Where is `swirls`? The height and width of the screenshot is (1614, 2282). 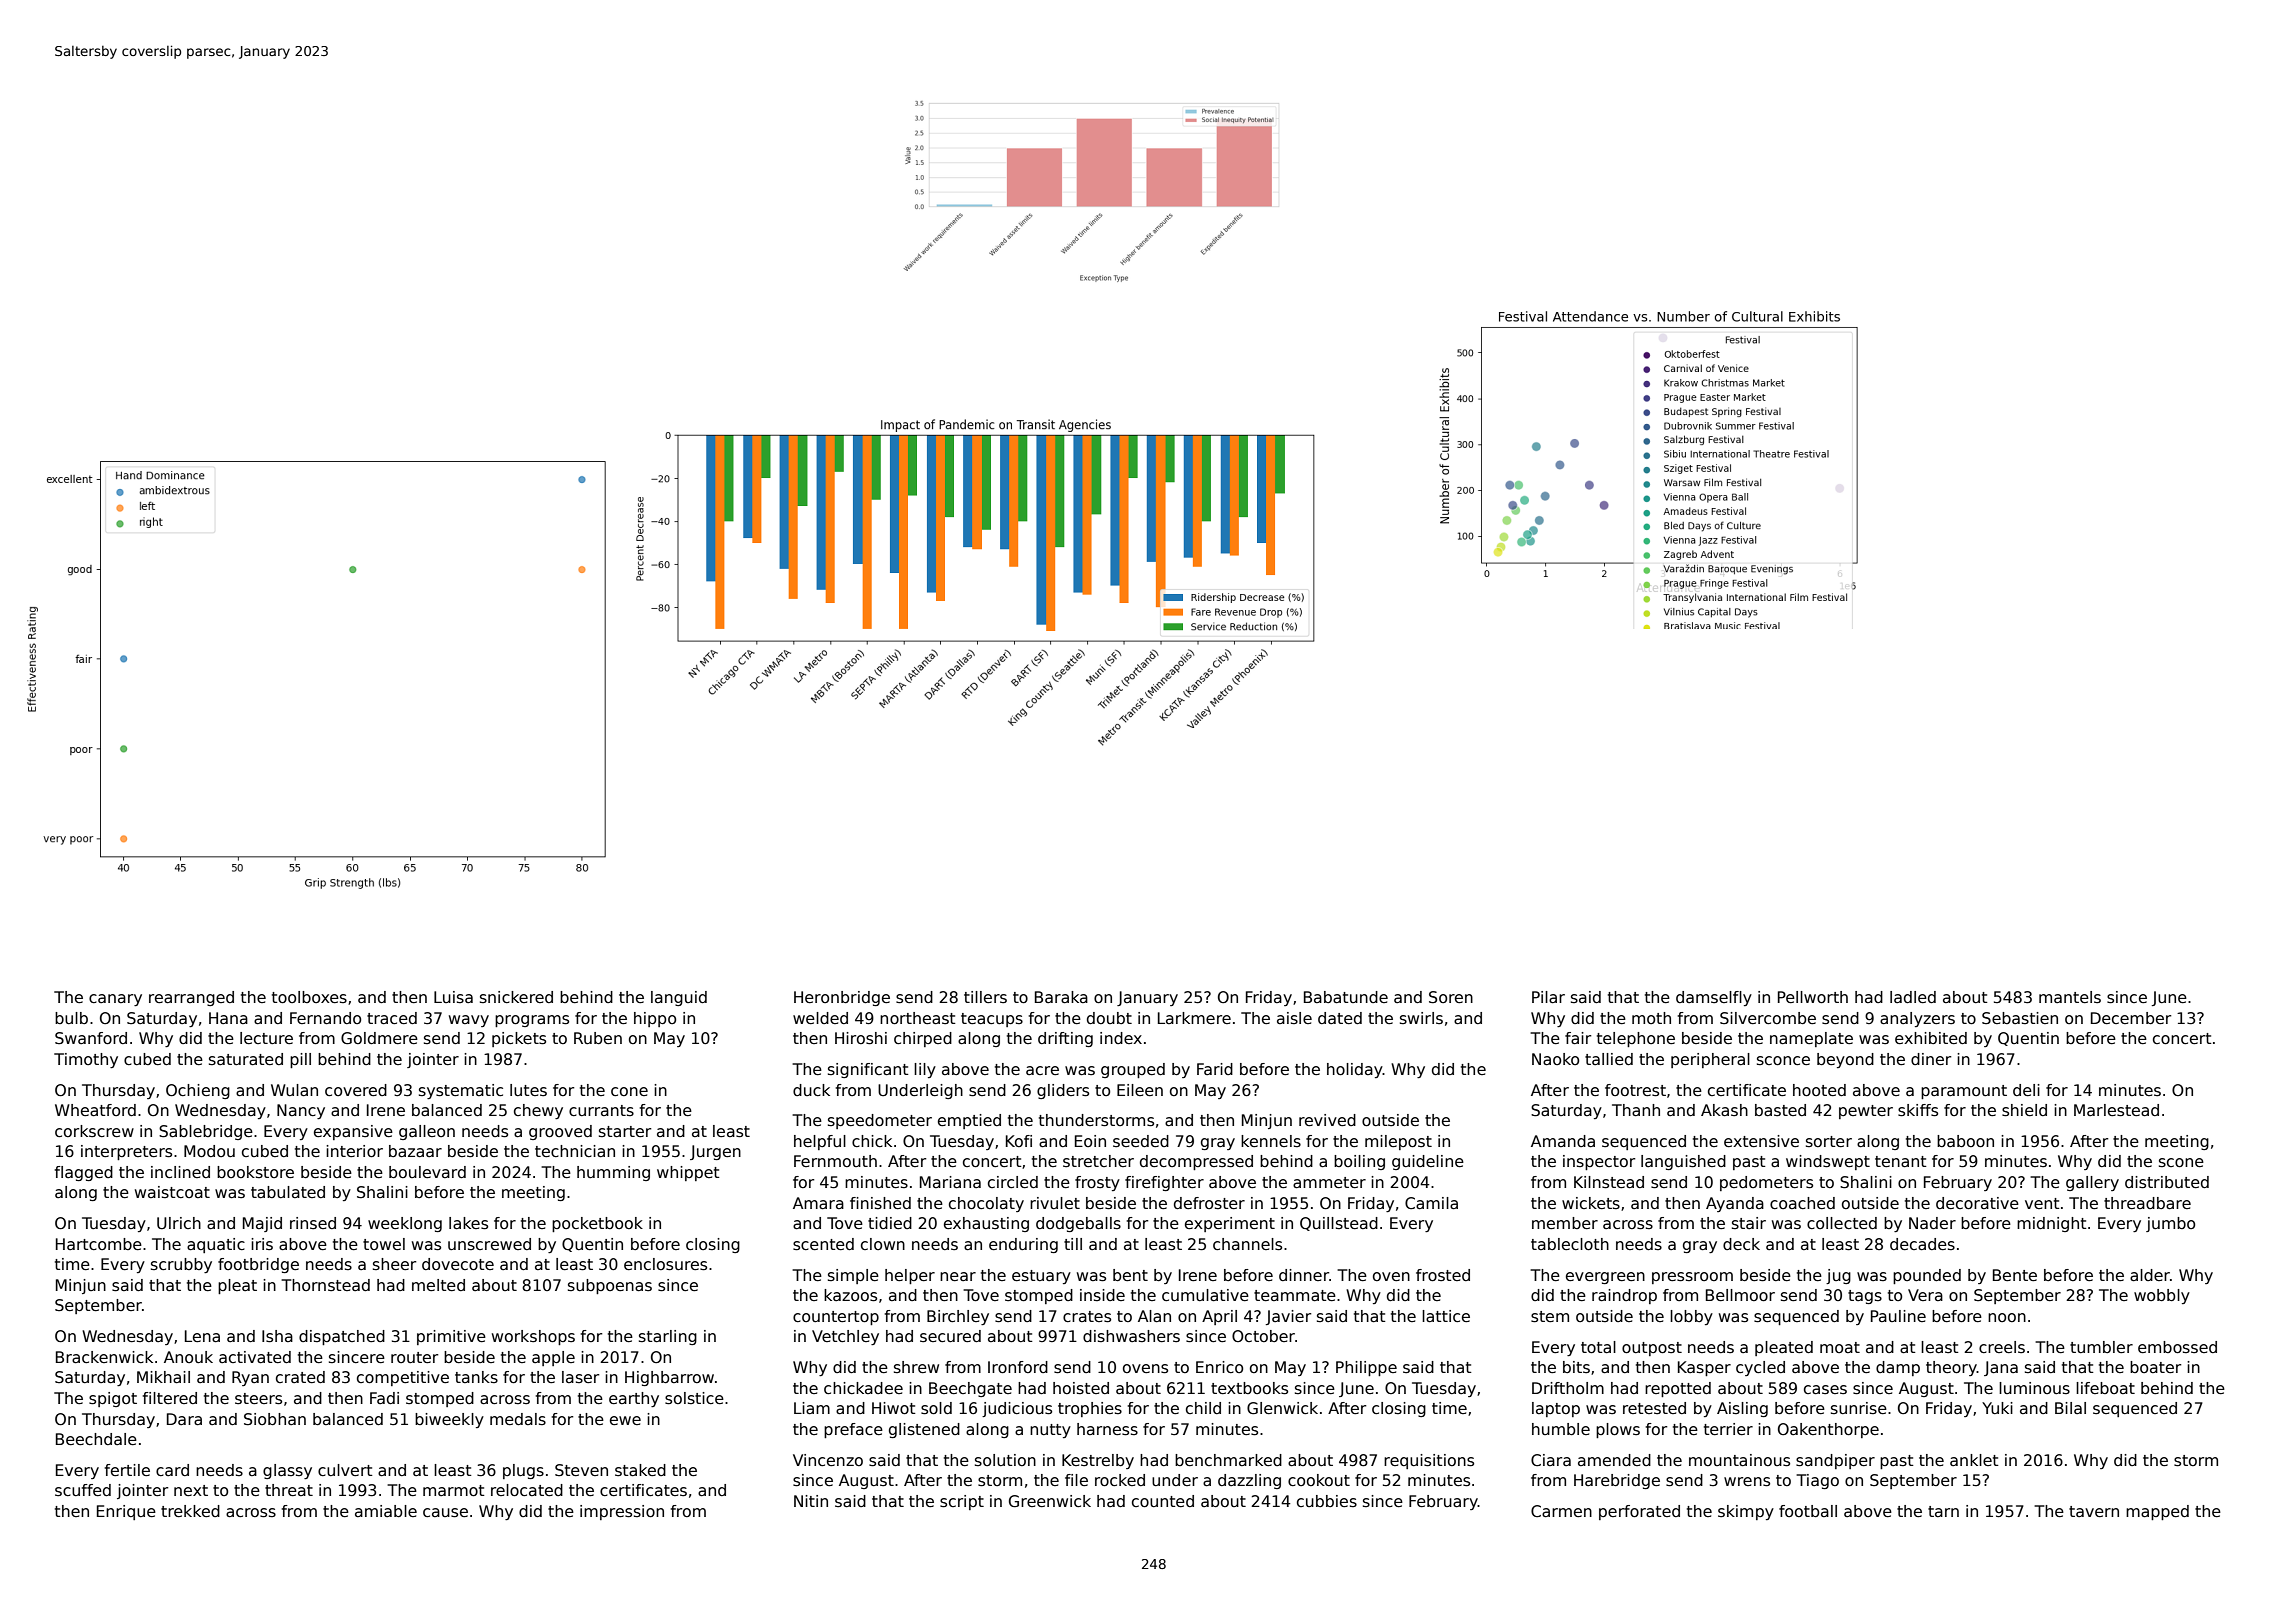
swirls is located at coordinates (1421, 1018).
